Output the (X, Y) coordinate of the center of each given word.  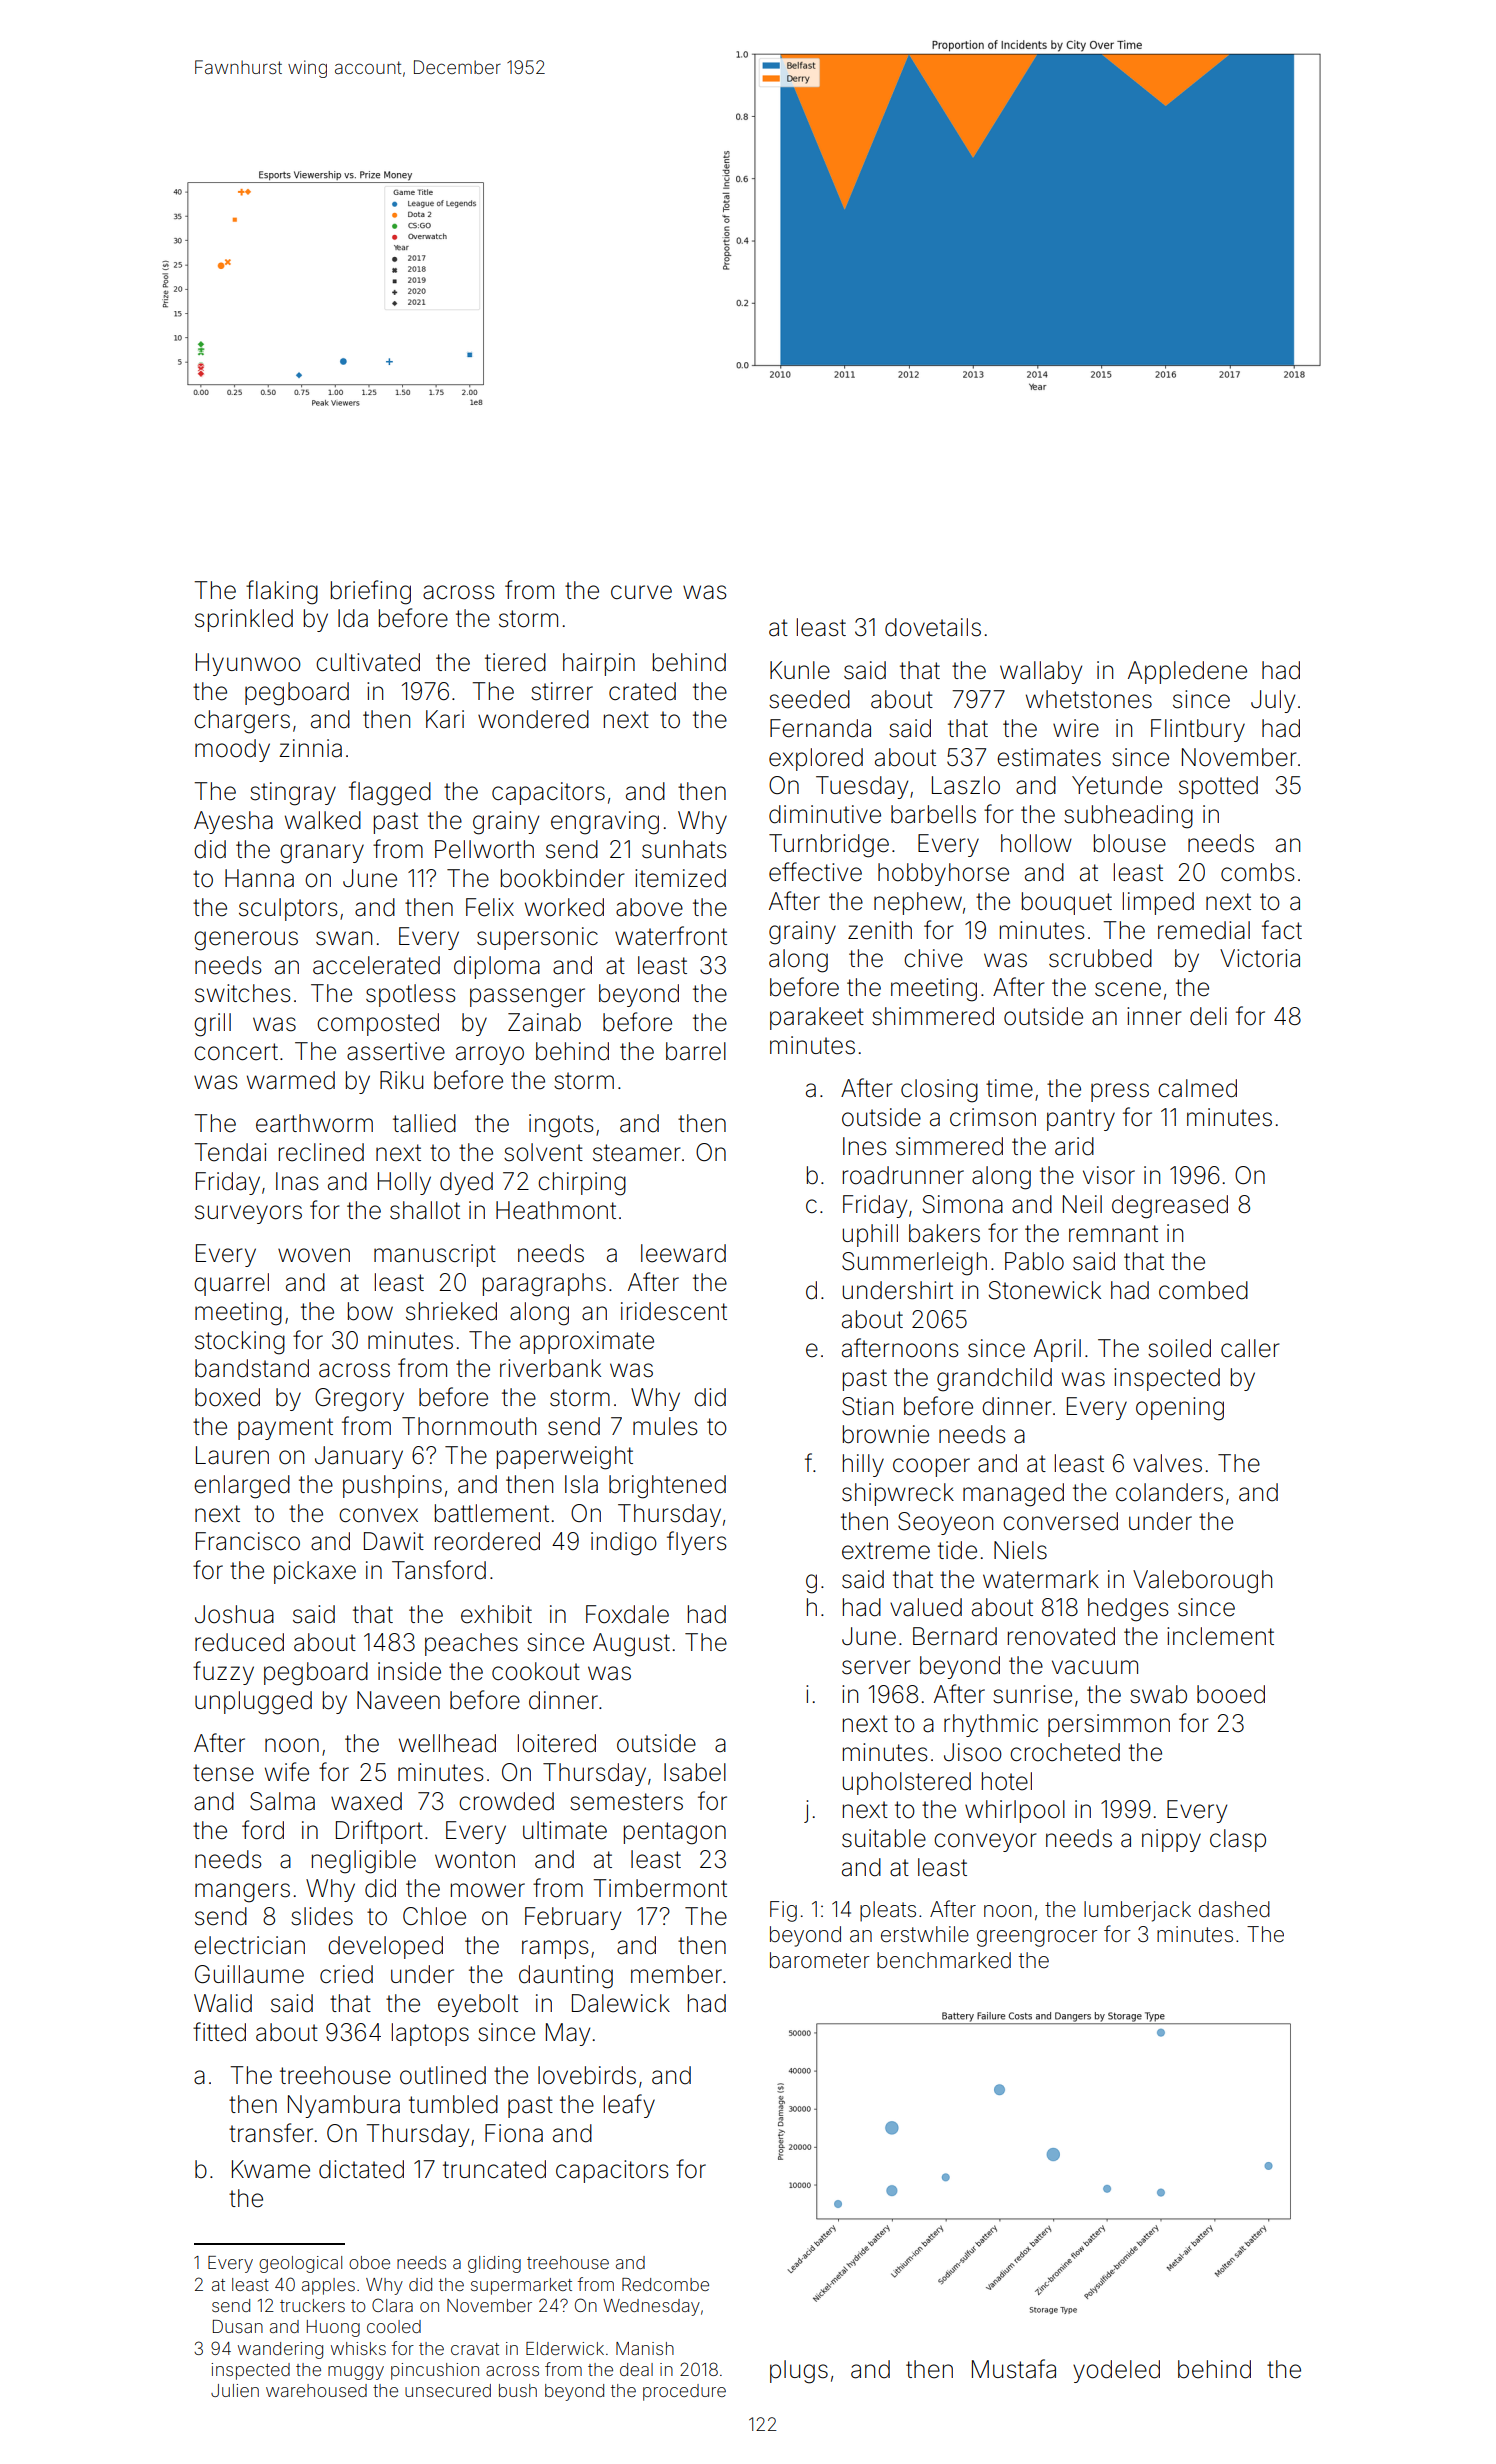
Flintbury (1198, 730)
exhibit (496, 1614)
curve (641, 592)
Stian (867, 1406)
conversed (1060, 1521)
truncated (494, 2169)
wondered (533, 719)
